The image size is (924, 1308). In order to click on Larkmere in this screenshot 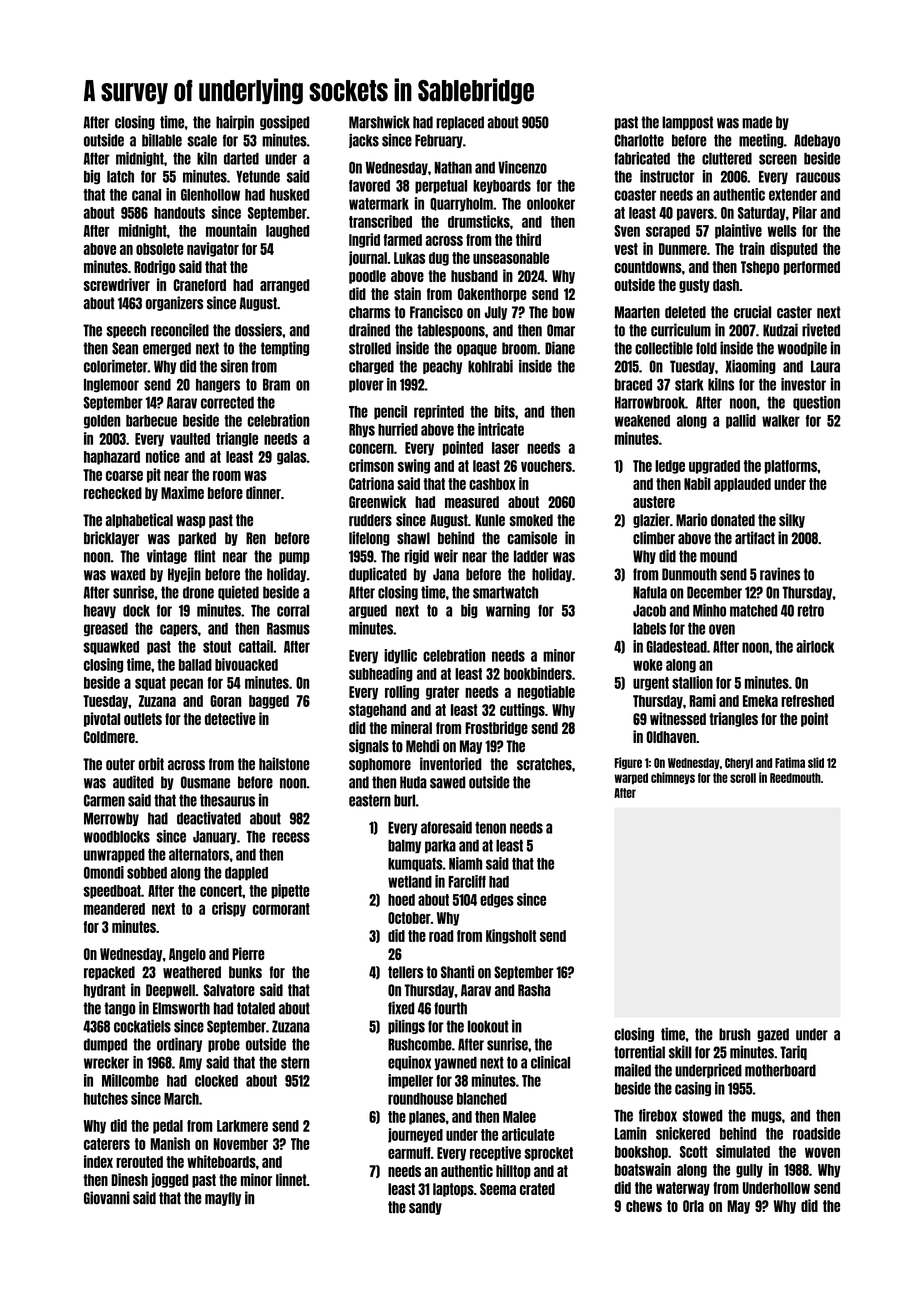, I will do `click(242, 1126)`.
